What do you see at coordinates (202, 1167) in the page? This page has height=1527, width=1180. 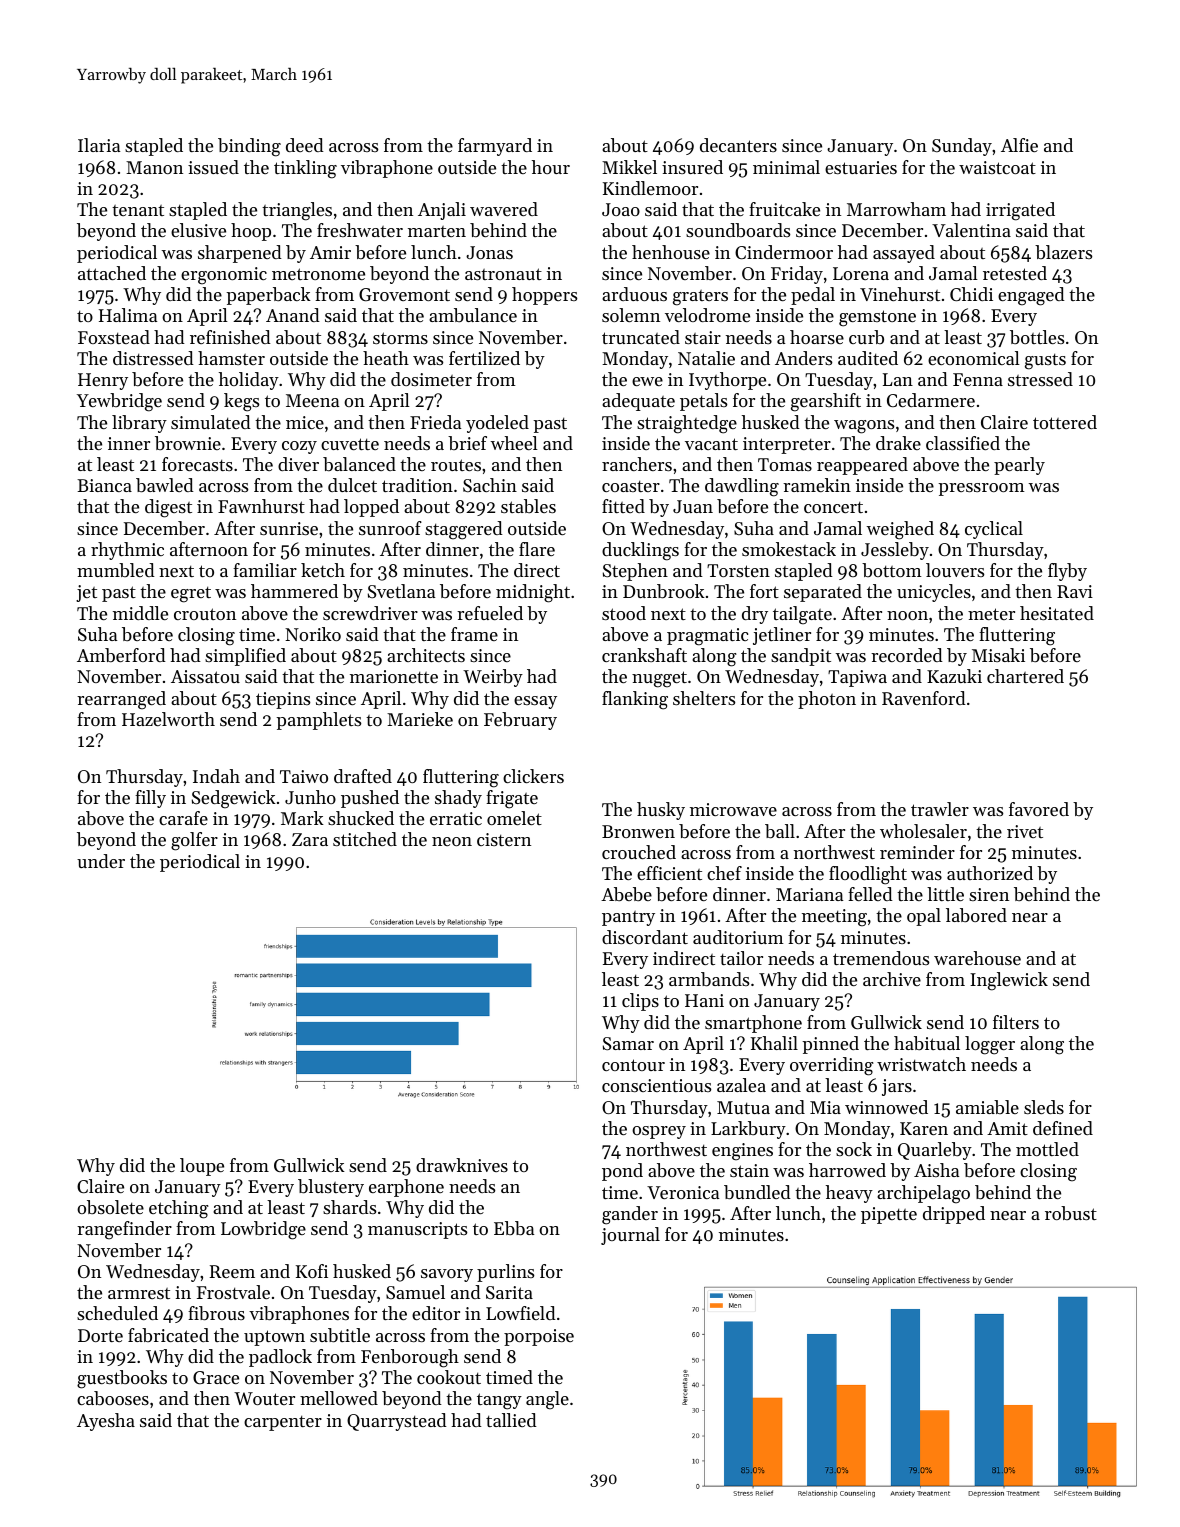 I see `loupe` at bounding box center [202, 1167].
